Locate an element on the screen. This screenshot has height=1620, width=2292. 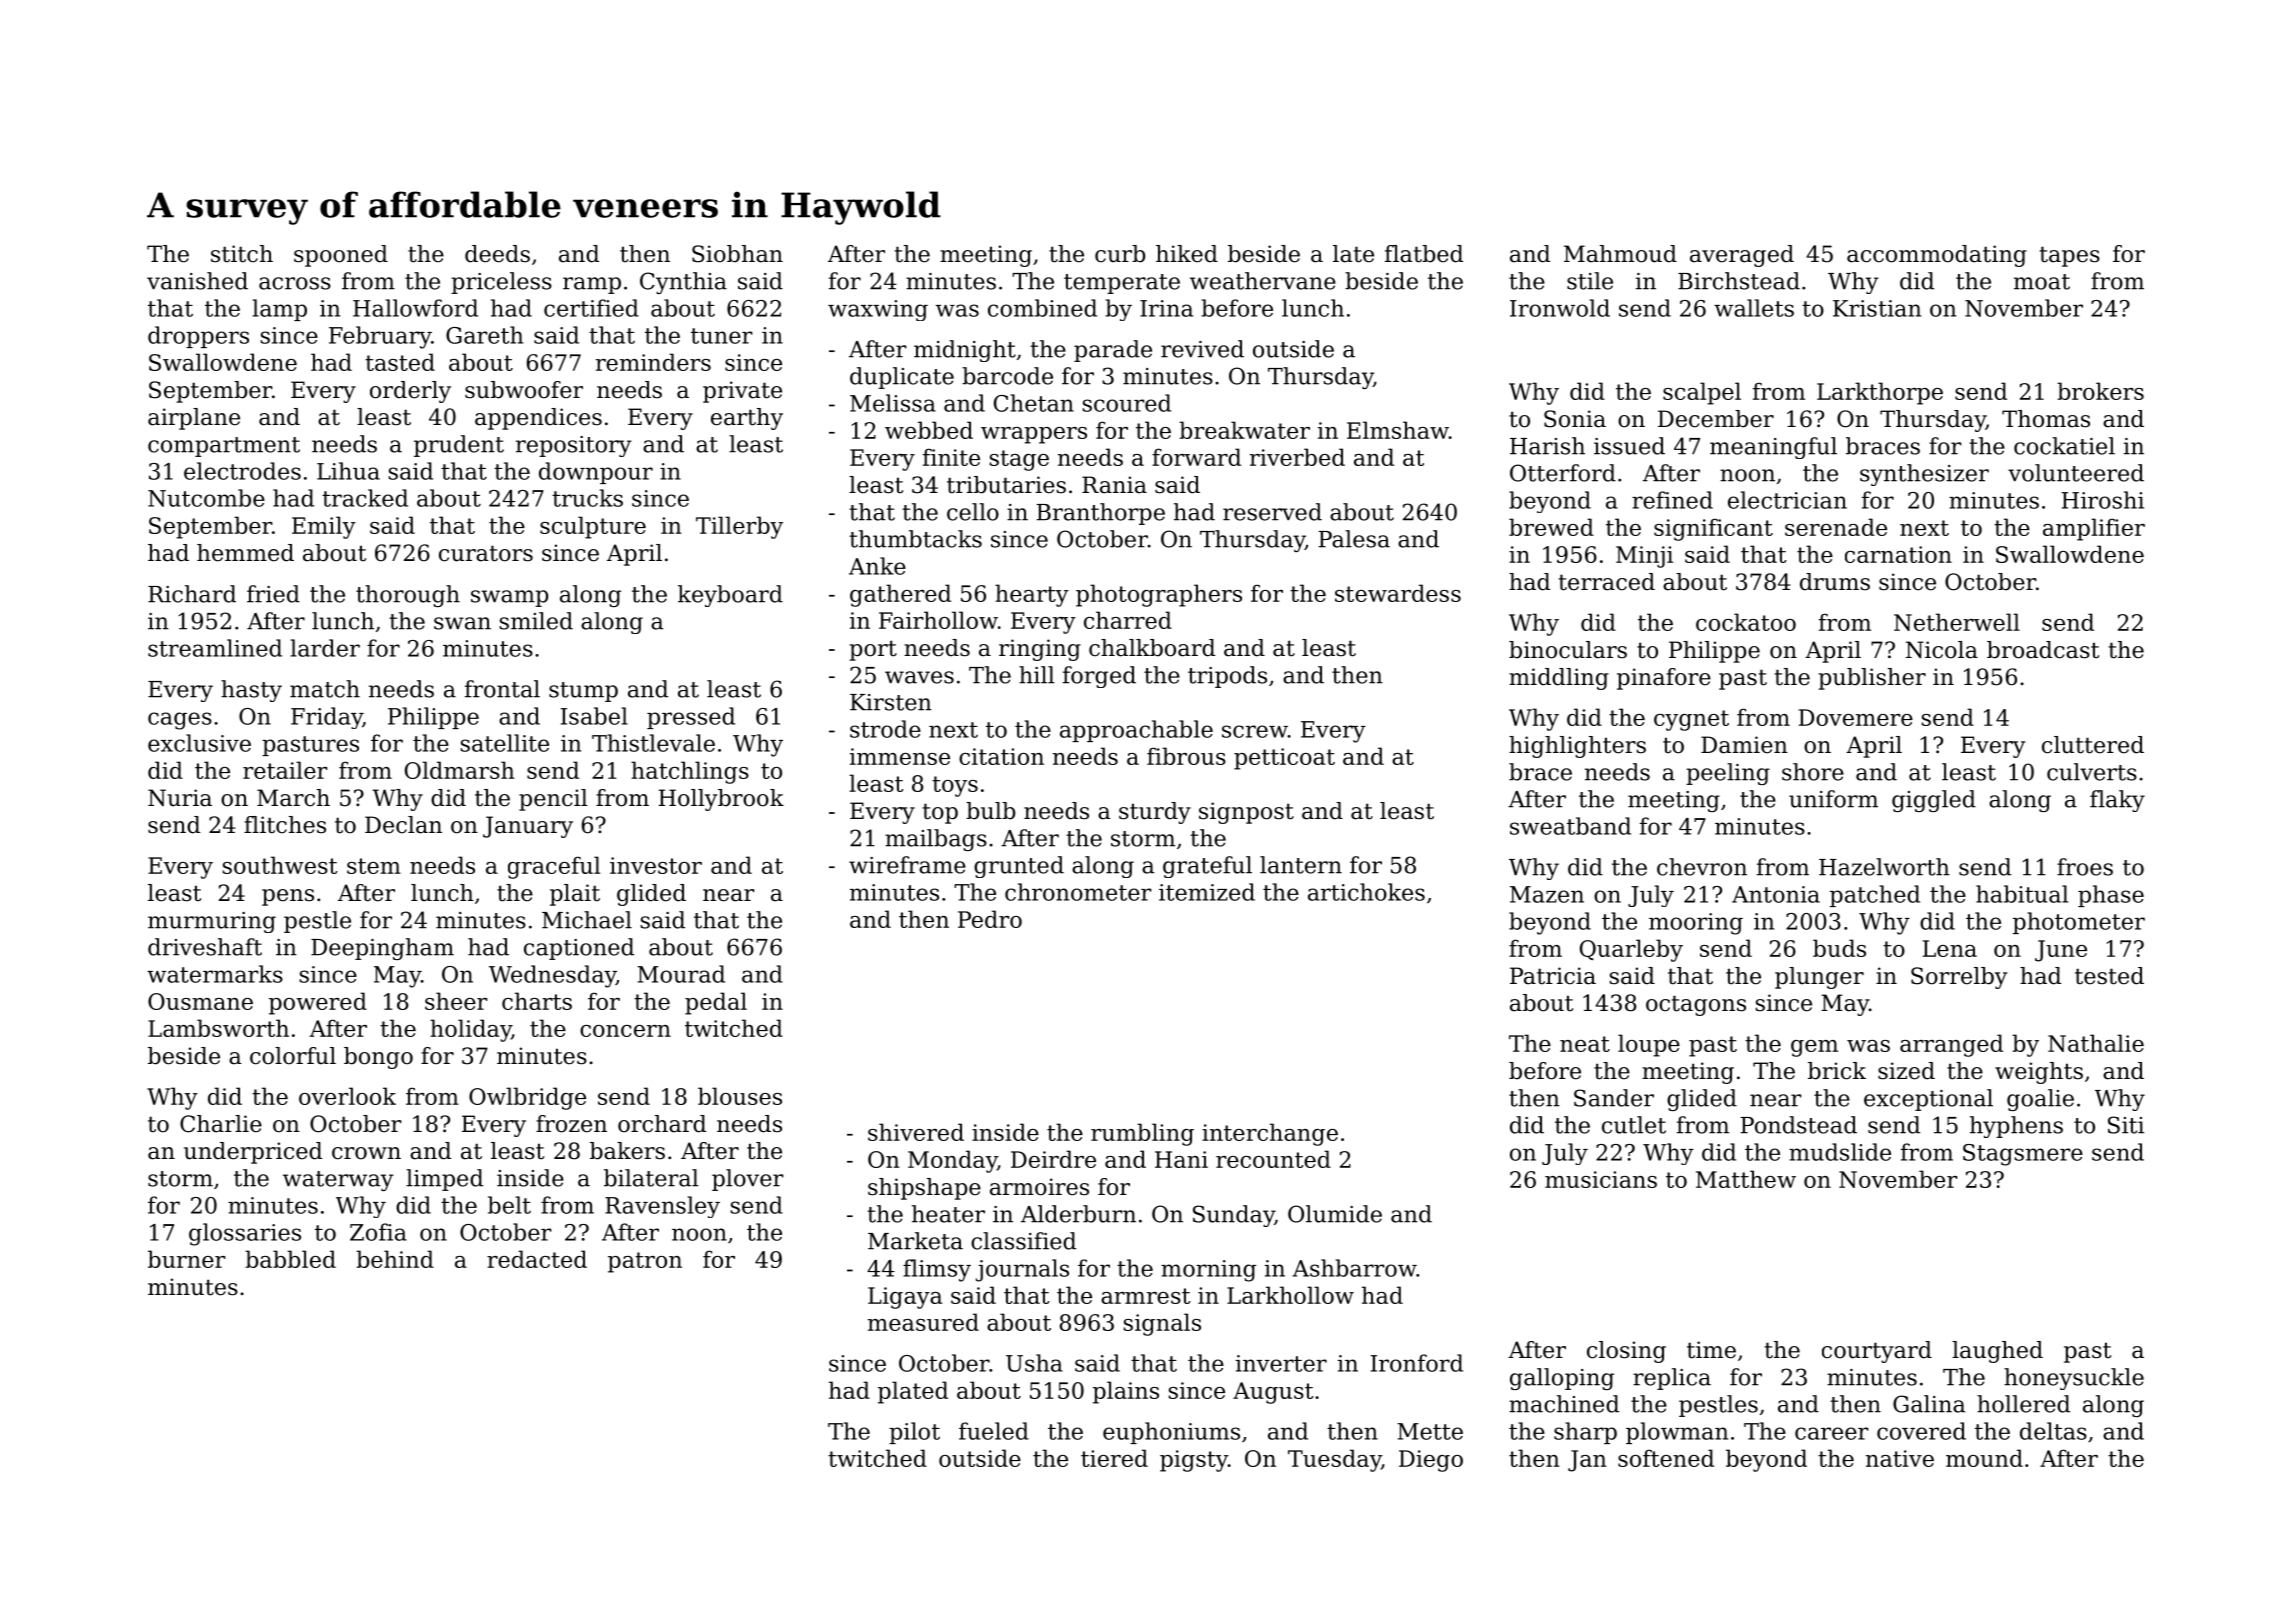
vanished is located at coordinates (197, 281).
